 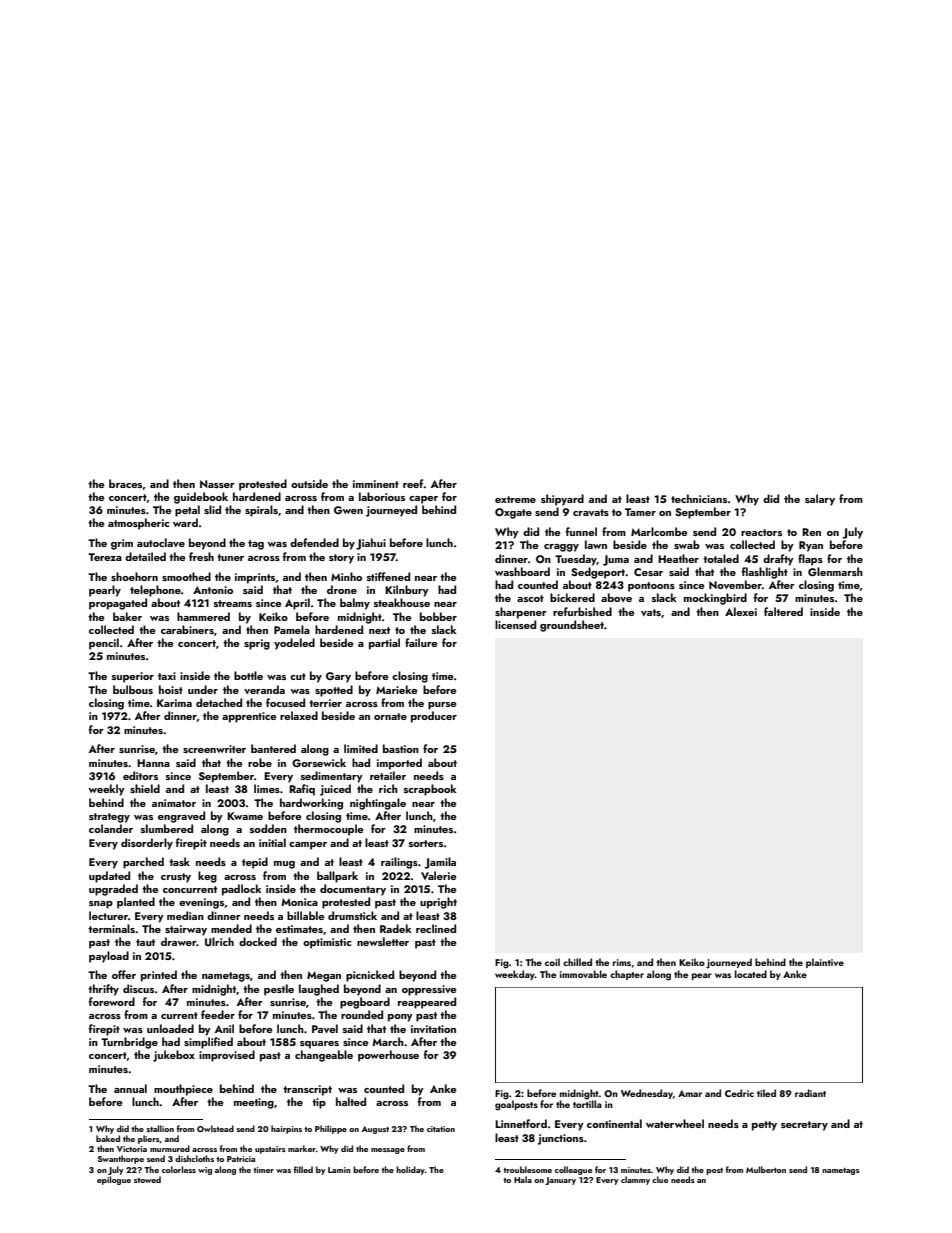 I want to click on reef, so click(x=413, y=483).
